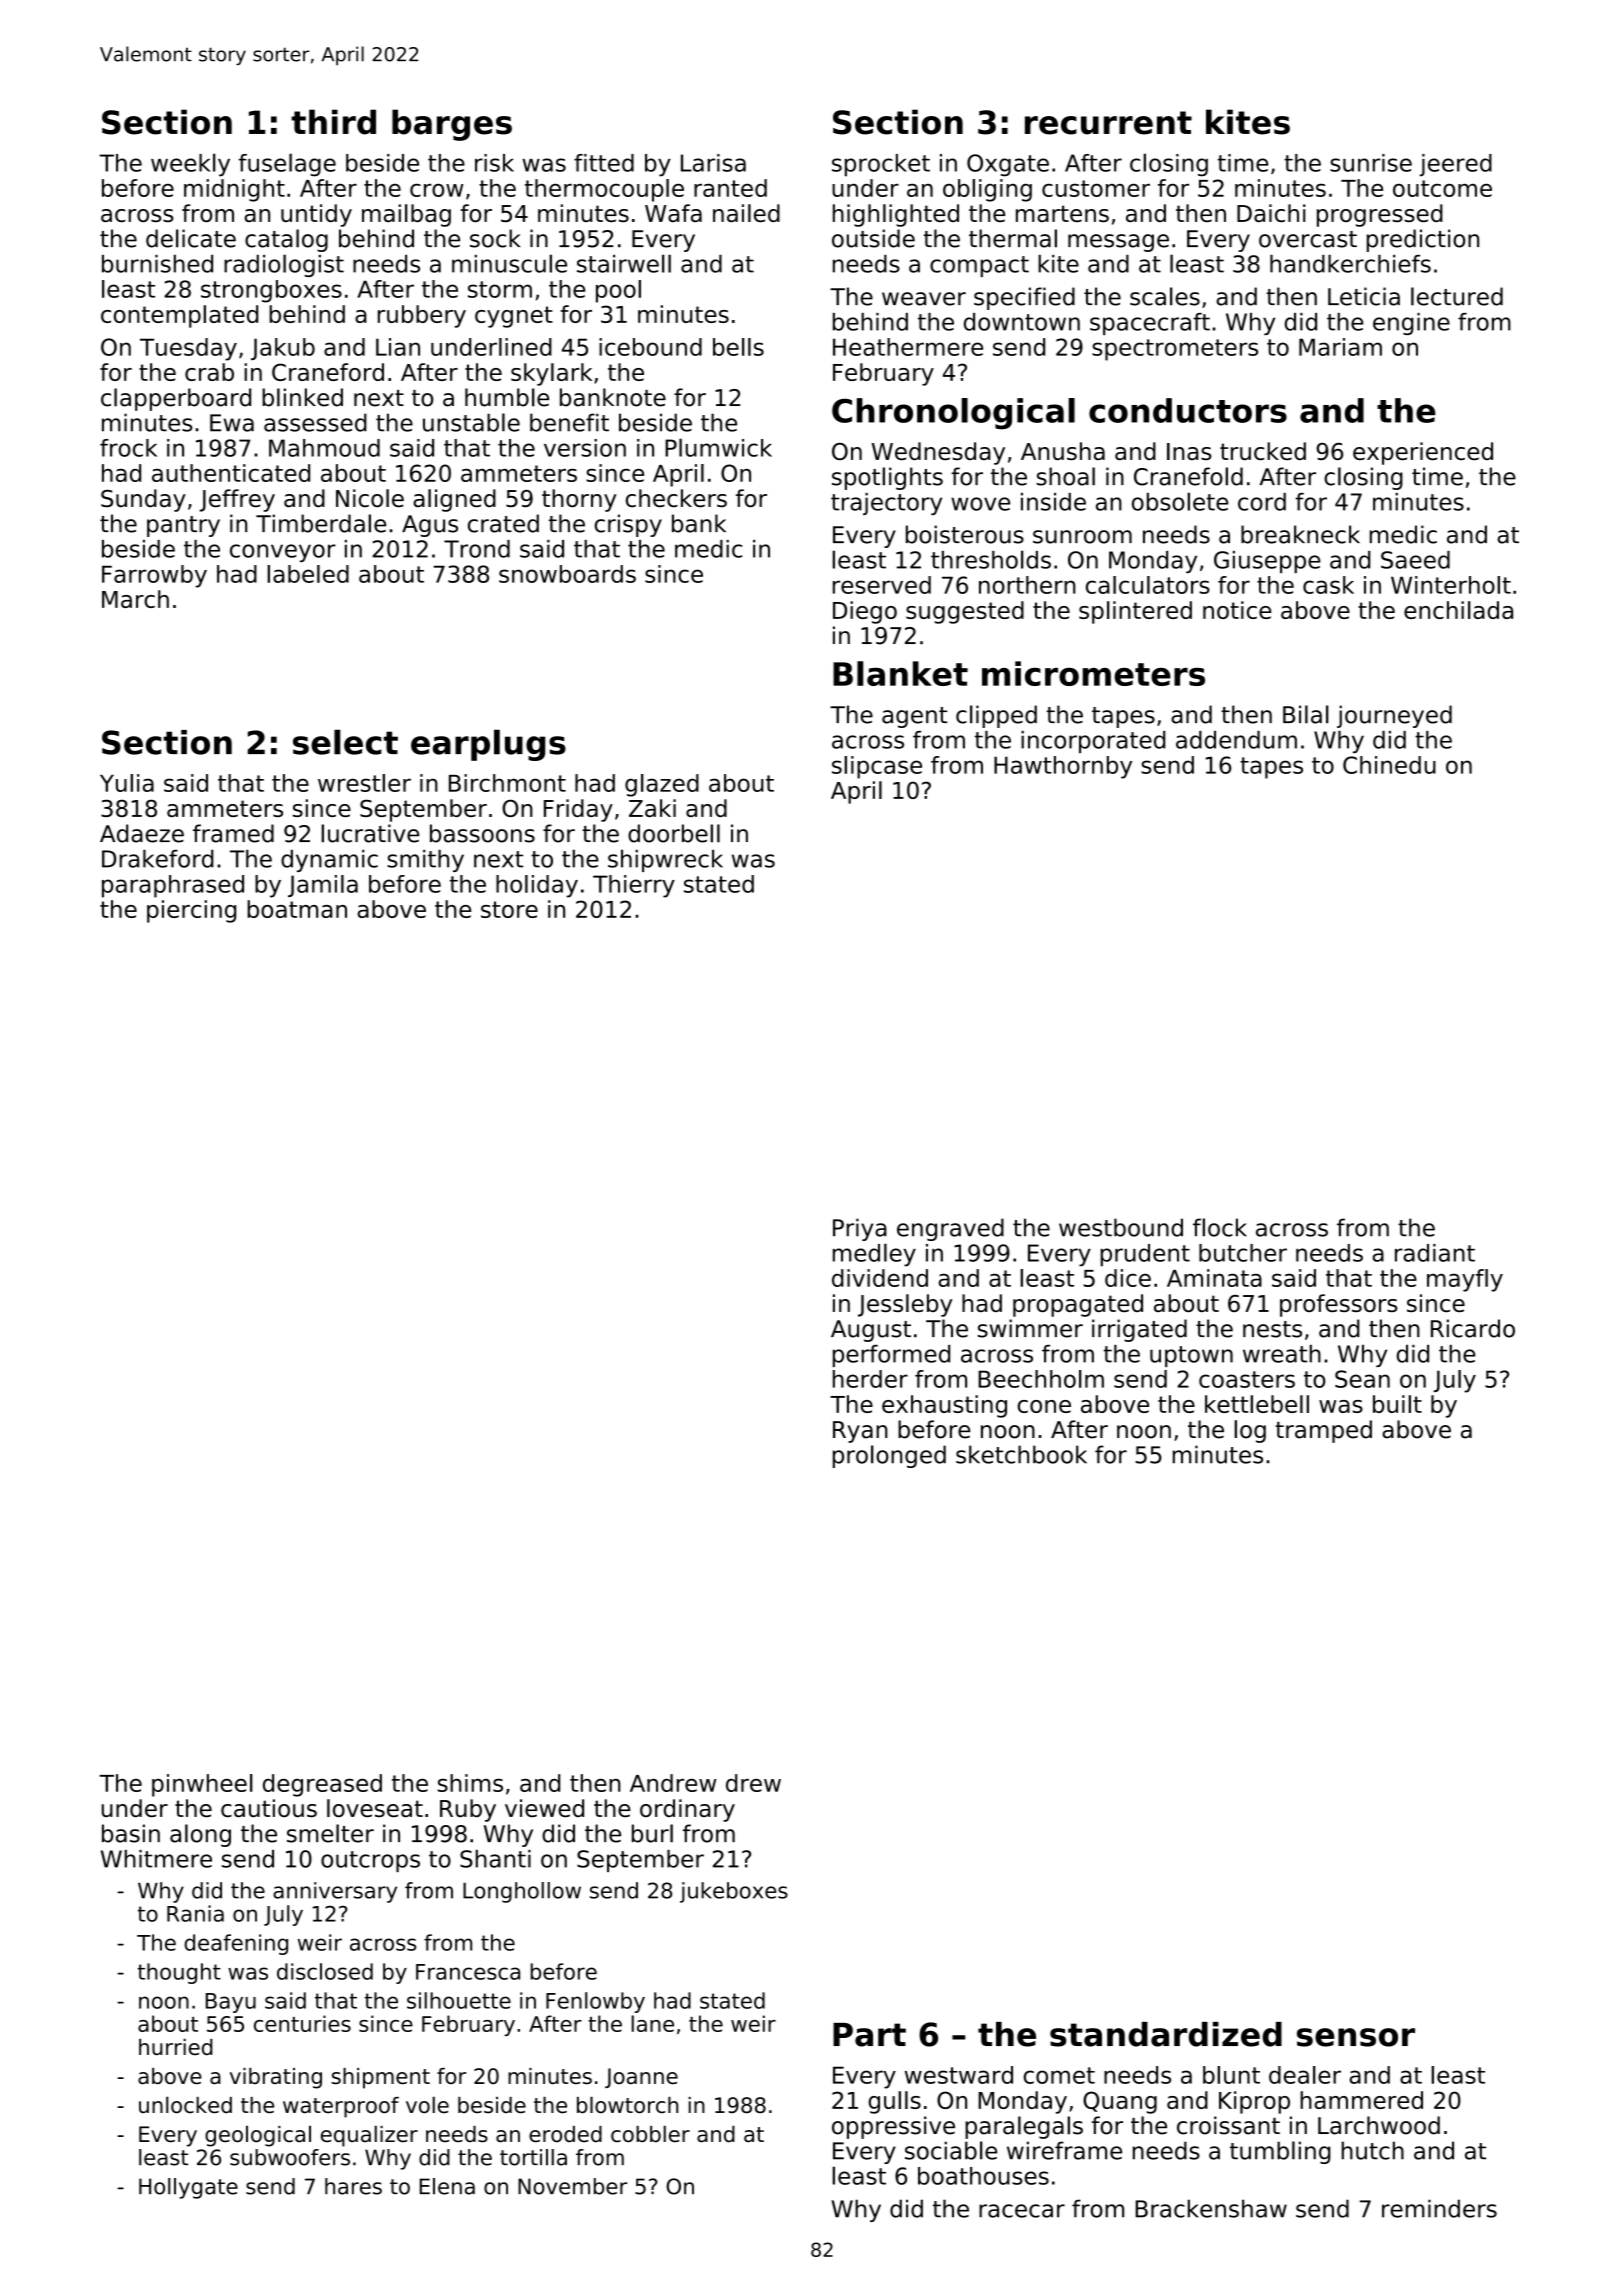 This screenshot has width=1620, height=2292. Describe the element at coordinates (860, 1432) in the screenshot. I see `Ryan` at that location.
